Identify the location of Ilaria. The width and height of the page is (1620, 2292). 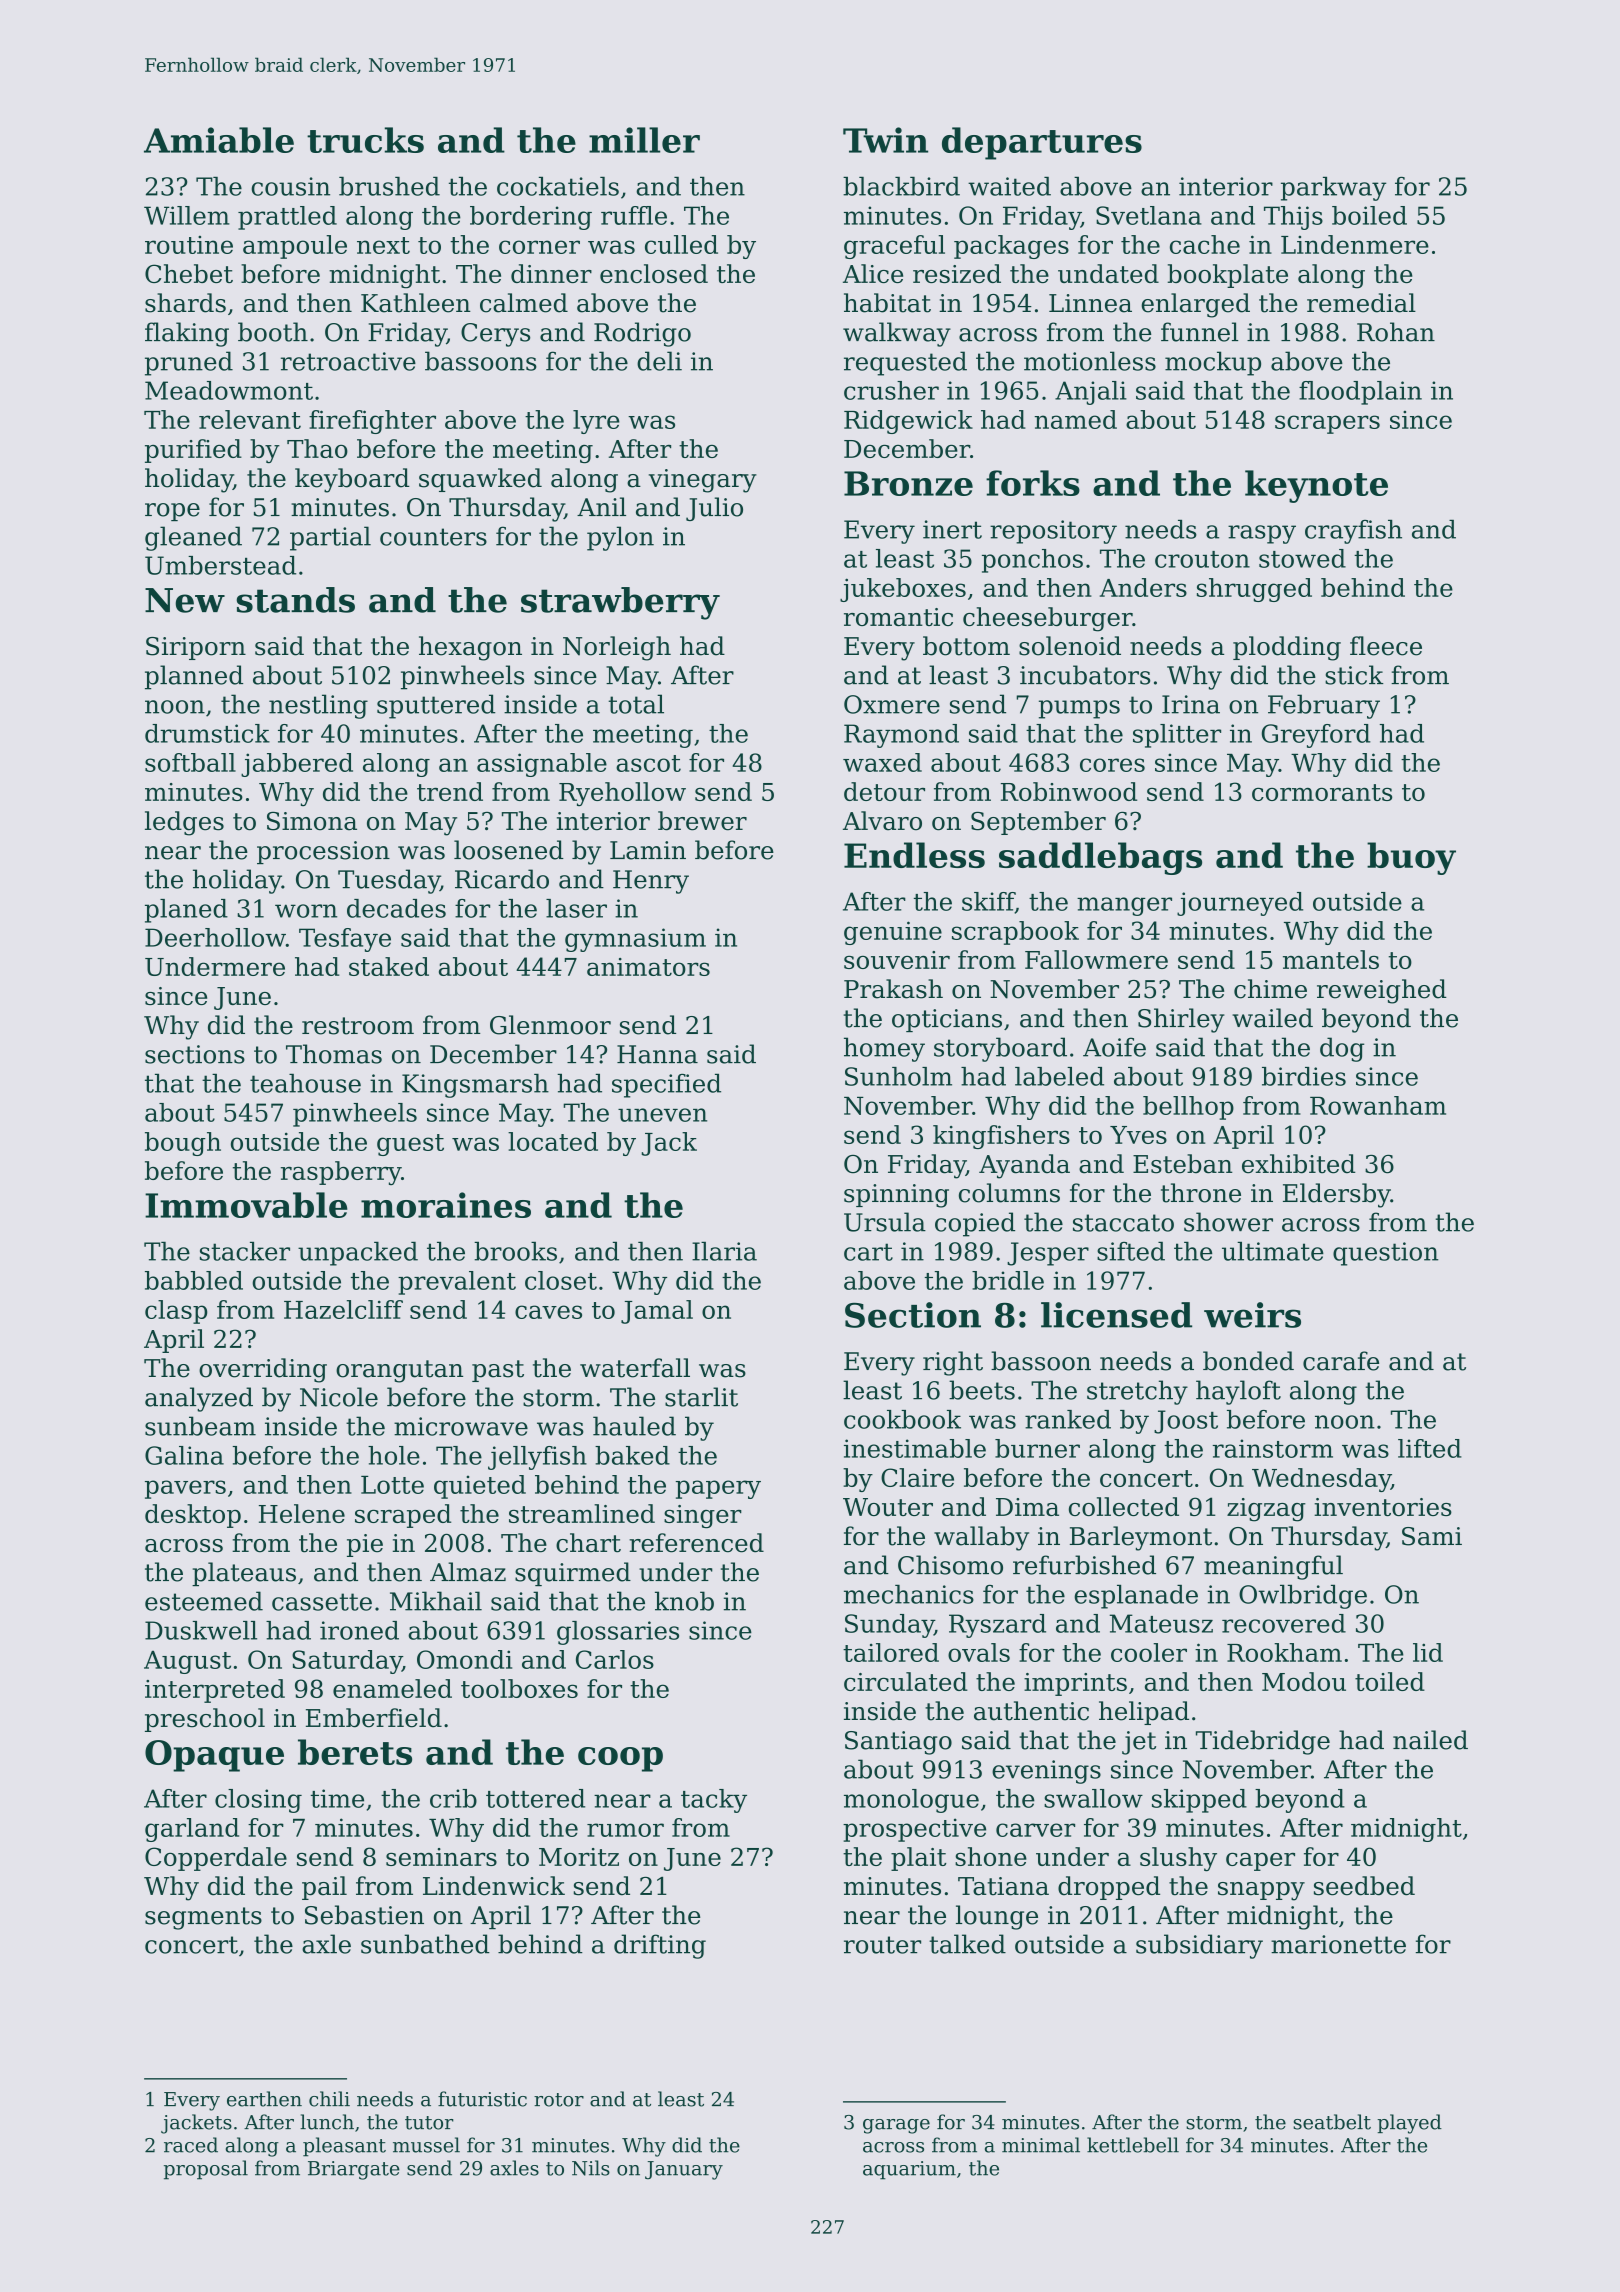
(724, 1251).
